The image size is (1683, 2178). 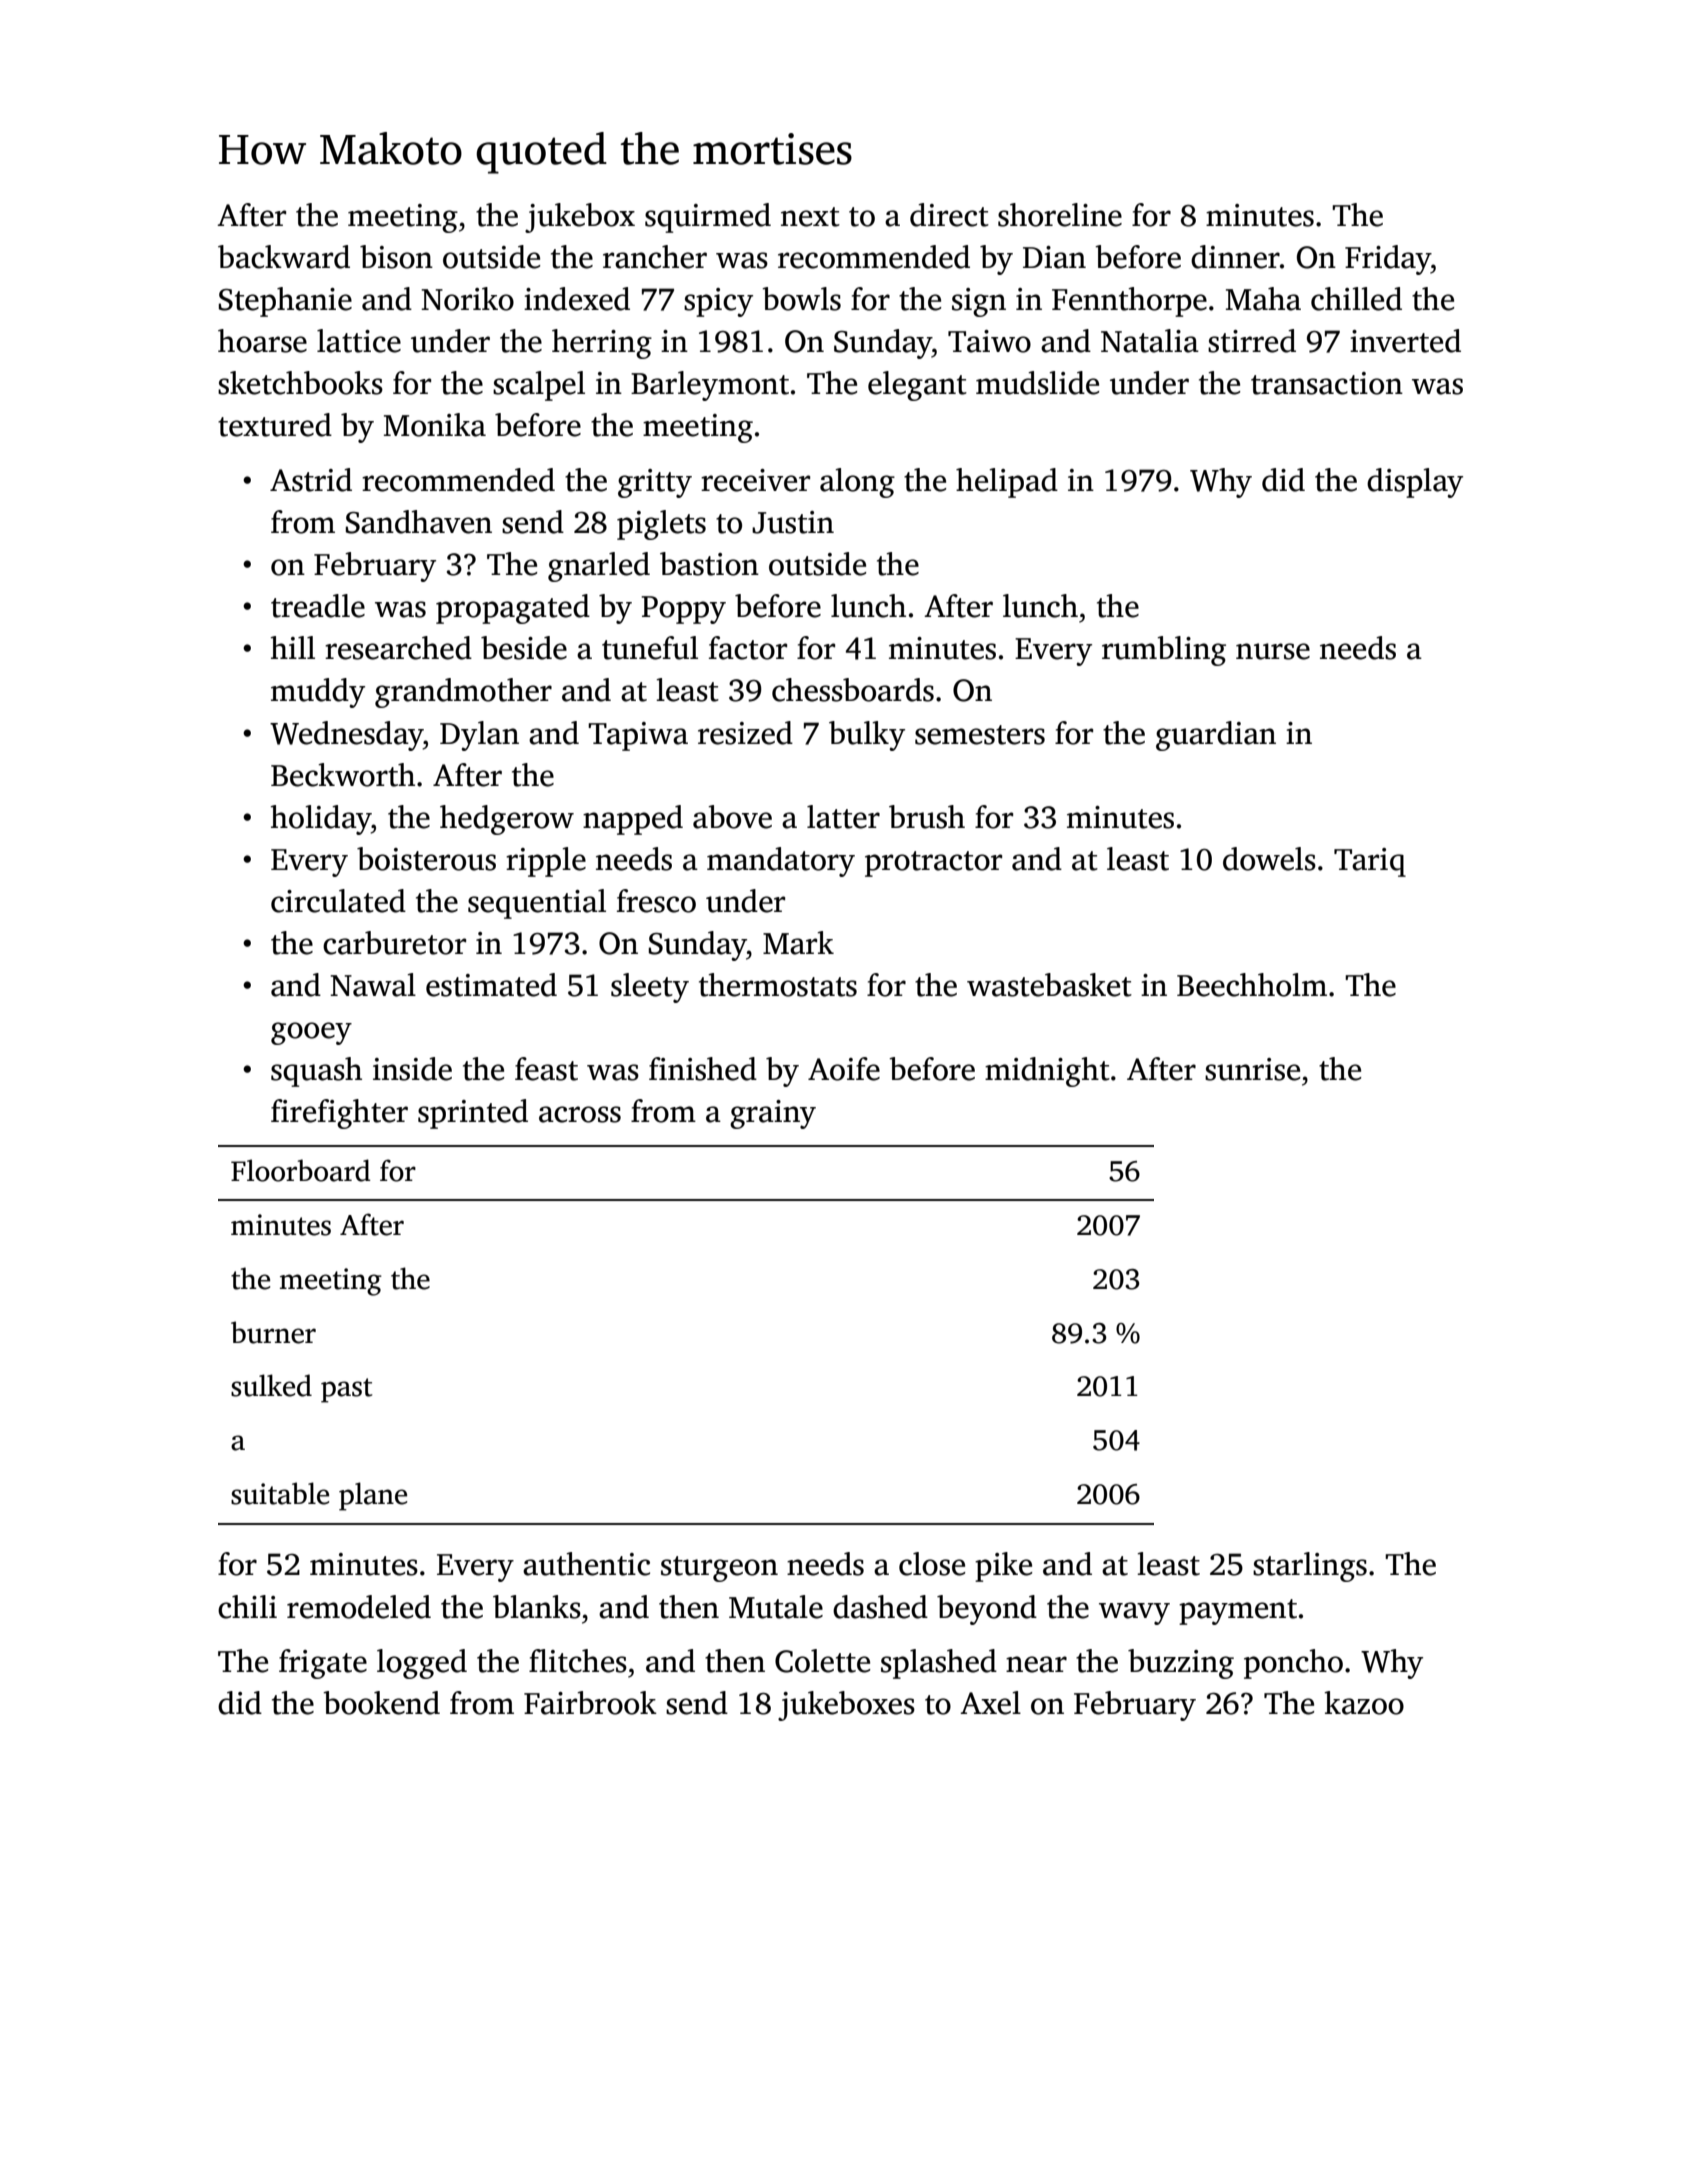 I want to click on Friday, so click(x=1388, y=260).
